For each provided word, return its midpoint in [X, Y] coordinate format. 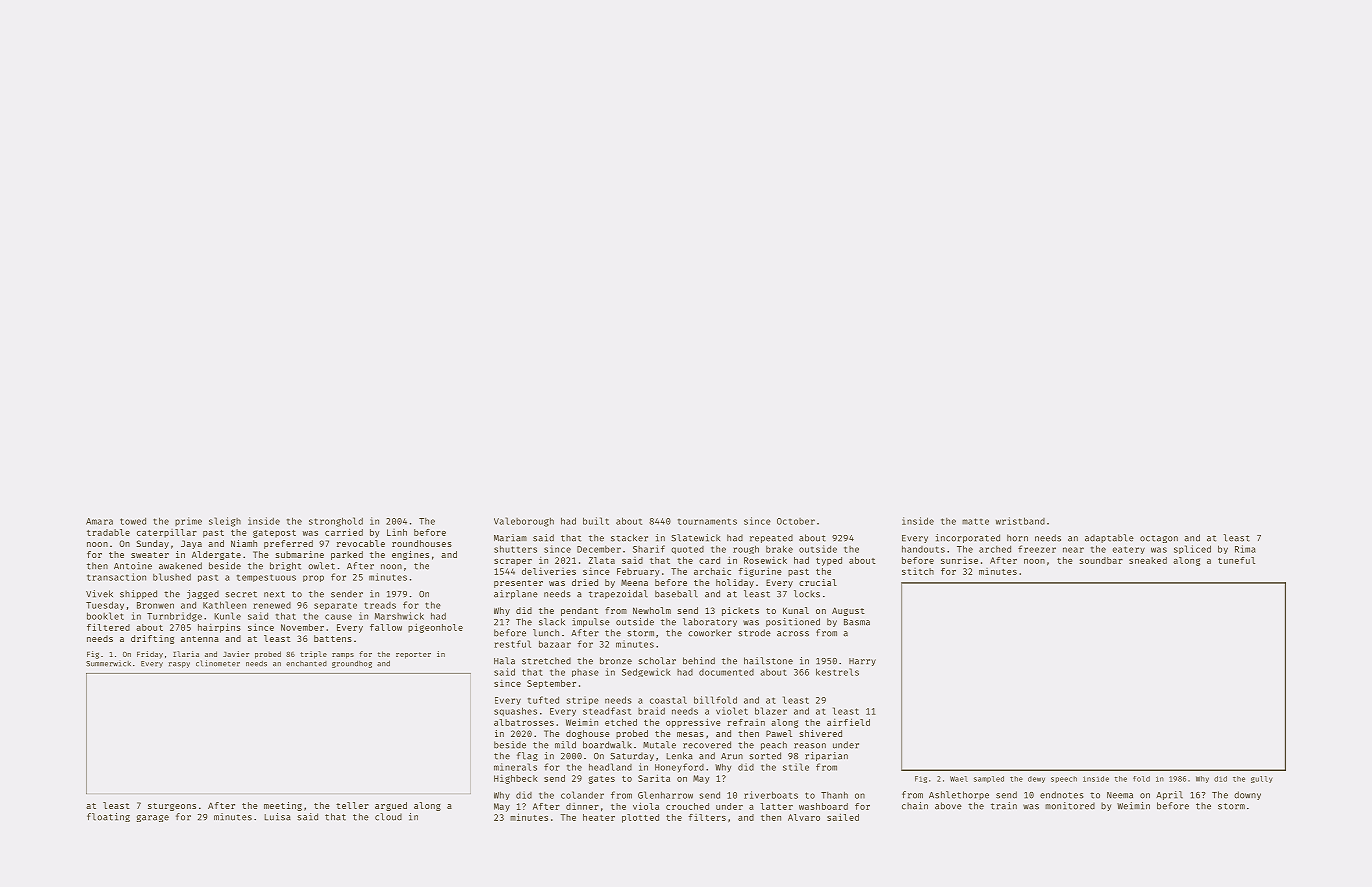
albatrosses [524, 722]
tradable [108, 532]
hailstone [768, 661]
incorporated [968, 538]
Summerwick [108, 664]
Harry [862, 662]
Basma [857, 622]
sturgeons [172, 807]
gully [1261, 779]
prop [313, 578]
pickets [740, 611]
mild [565, 745]
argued [391, 806]
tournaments [707, 521]
